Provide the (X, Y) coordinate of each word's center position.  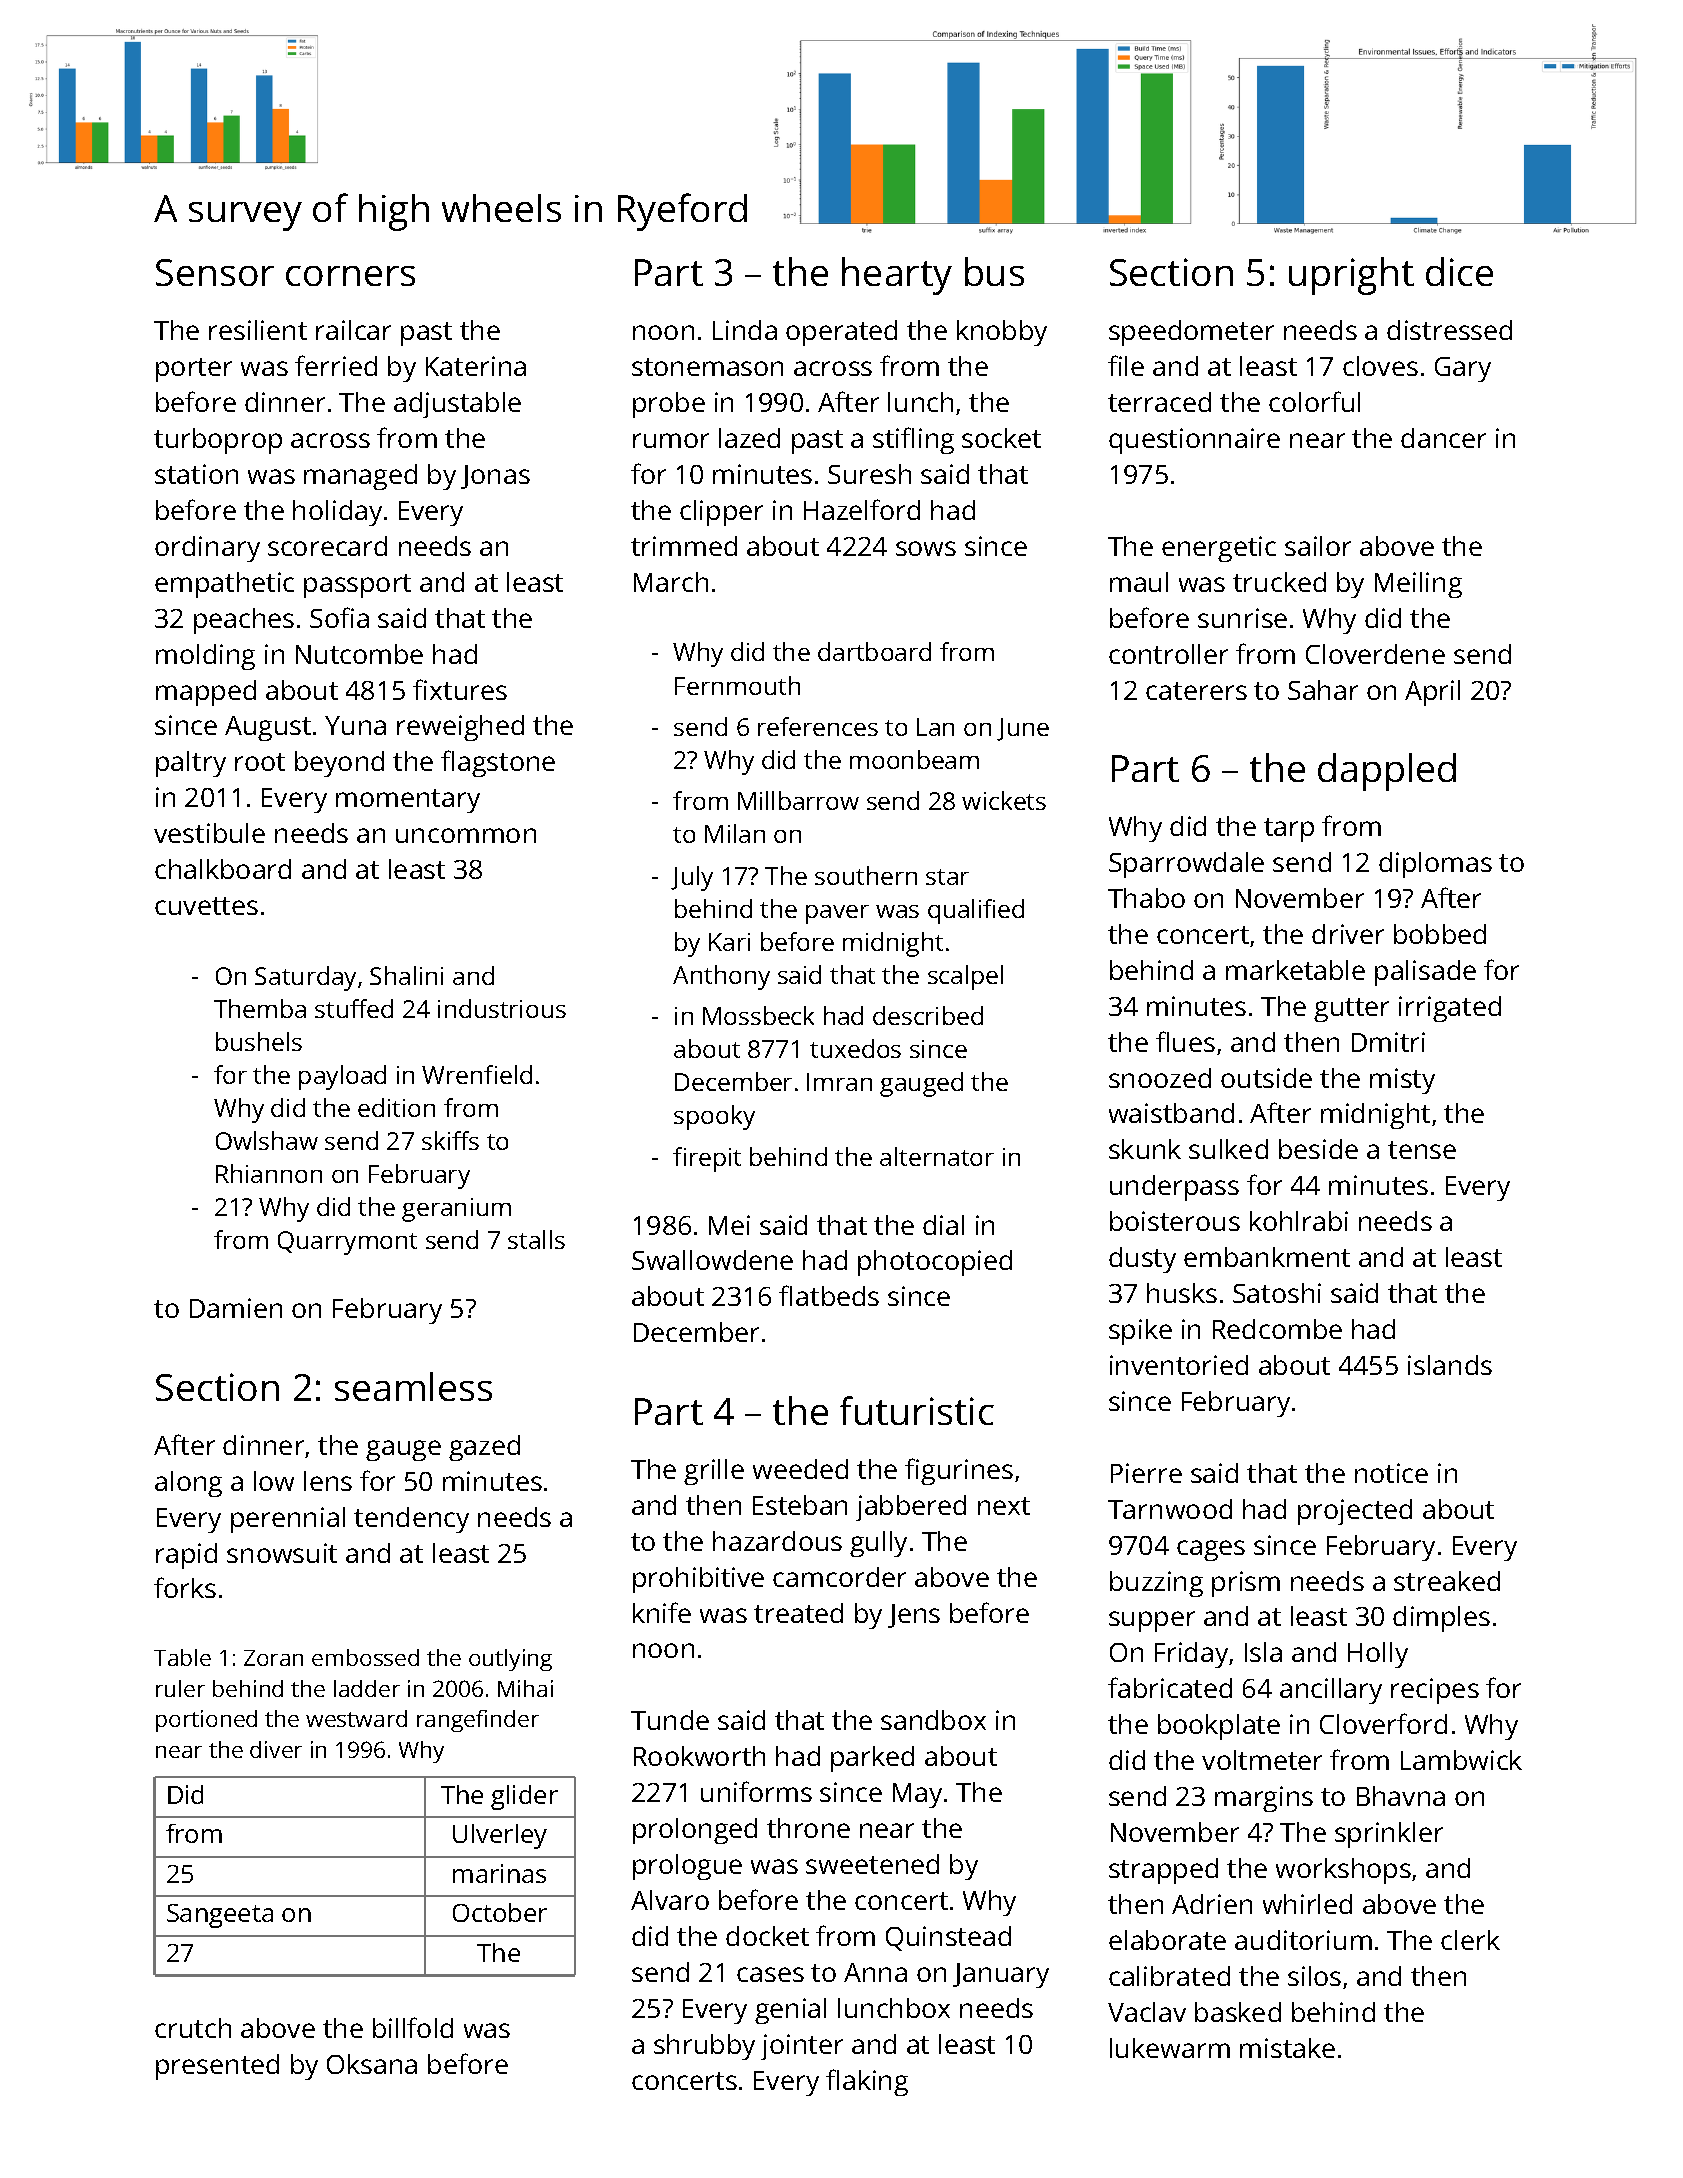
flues (1185, 1041)
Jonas (495, 477)
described (928, 1015)
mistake (1287, 2048)
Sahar (1323, 690)
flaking (867, 2082)
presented (217, 2067)
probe (669, 405)
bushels (259, 1041)
